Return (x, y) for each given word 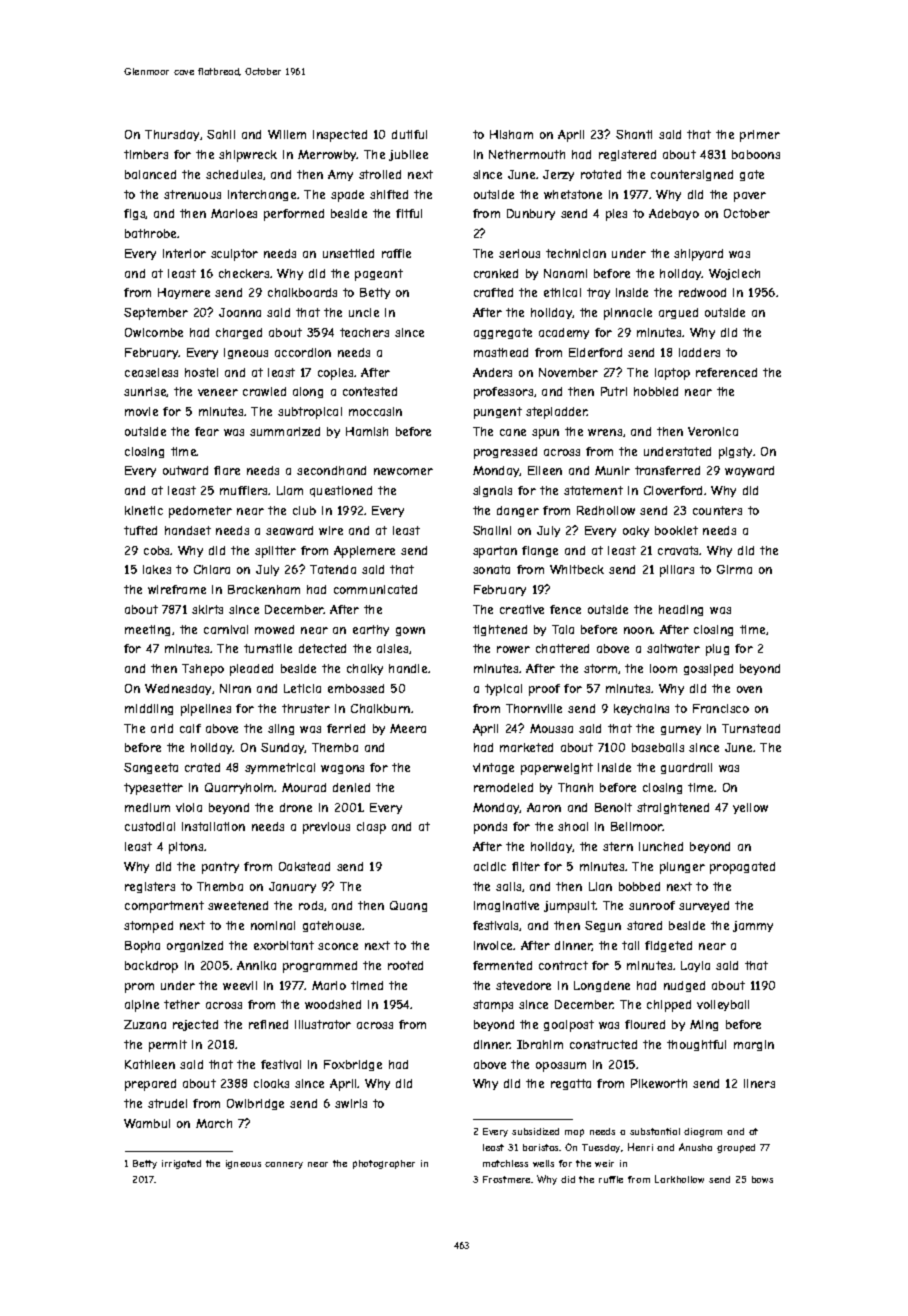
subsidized (535, 1131)
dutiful (409, 134)
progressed (505, 453)
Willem (287, 134)
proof (544, 690)
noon (638, 630)
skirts (207, 609)
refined (268, 1024)
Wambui (147, 1123)
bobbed (639, 886)
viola (189, 807)
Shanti (634, 134)
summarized (285, 431)
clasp (371, 828)
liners (759, 1083)
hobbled (656, 391)
